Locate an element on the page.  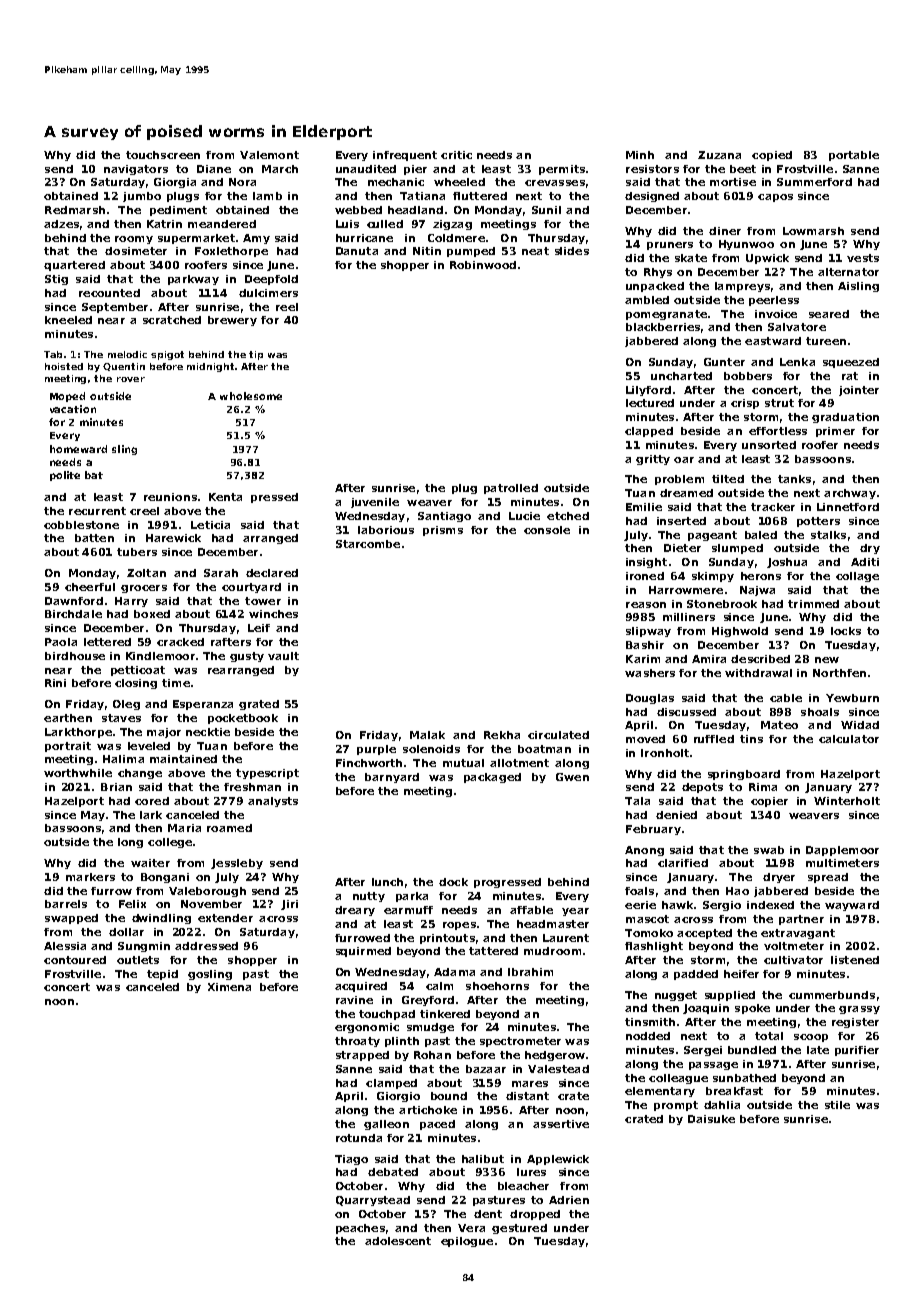
portable is located at coordinates (854, 156).
